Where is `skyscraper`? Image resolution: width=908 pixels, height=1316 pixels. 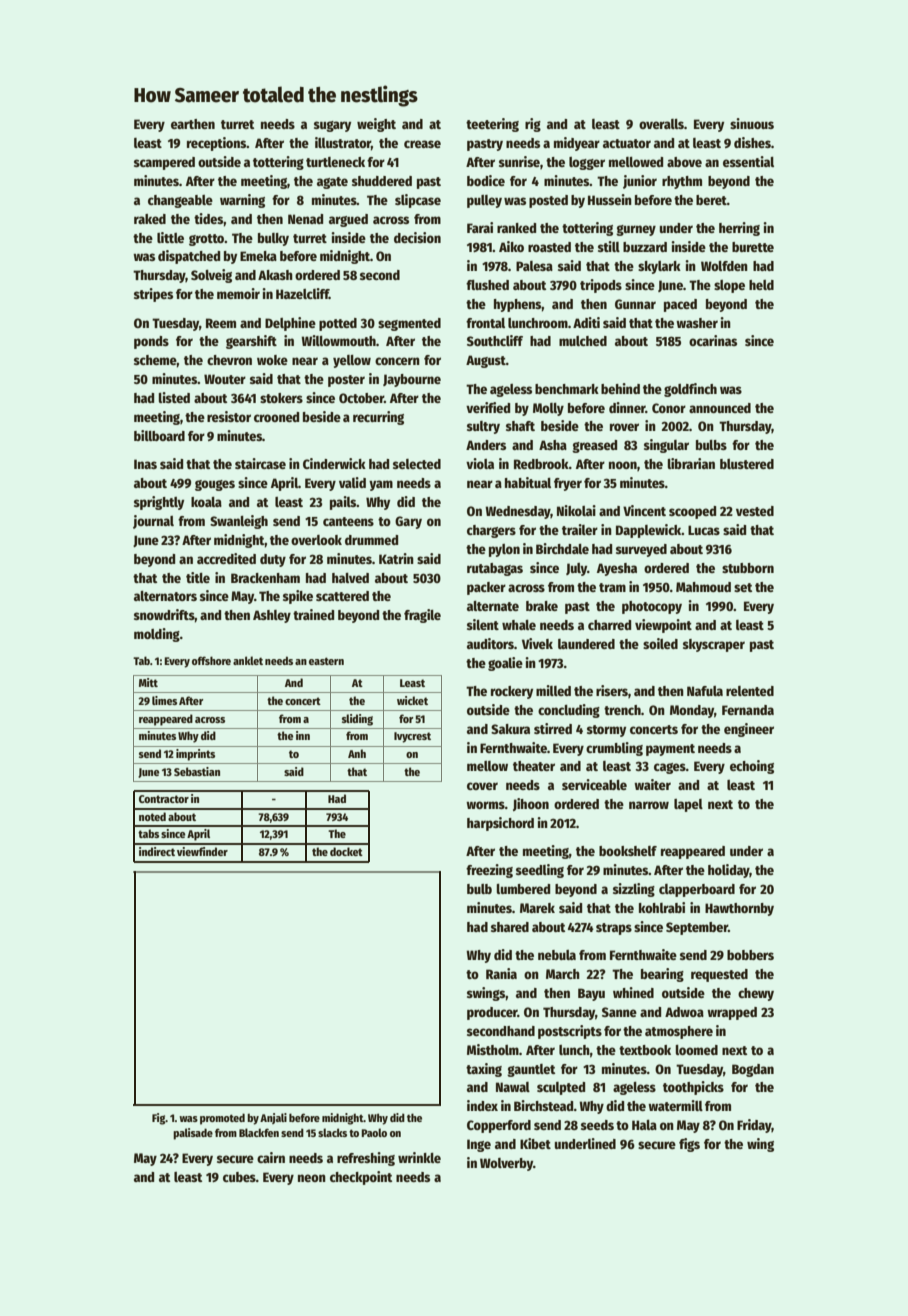 skyscraper is located at coordinates (714, 645).
